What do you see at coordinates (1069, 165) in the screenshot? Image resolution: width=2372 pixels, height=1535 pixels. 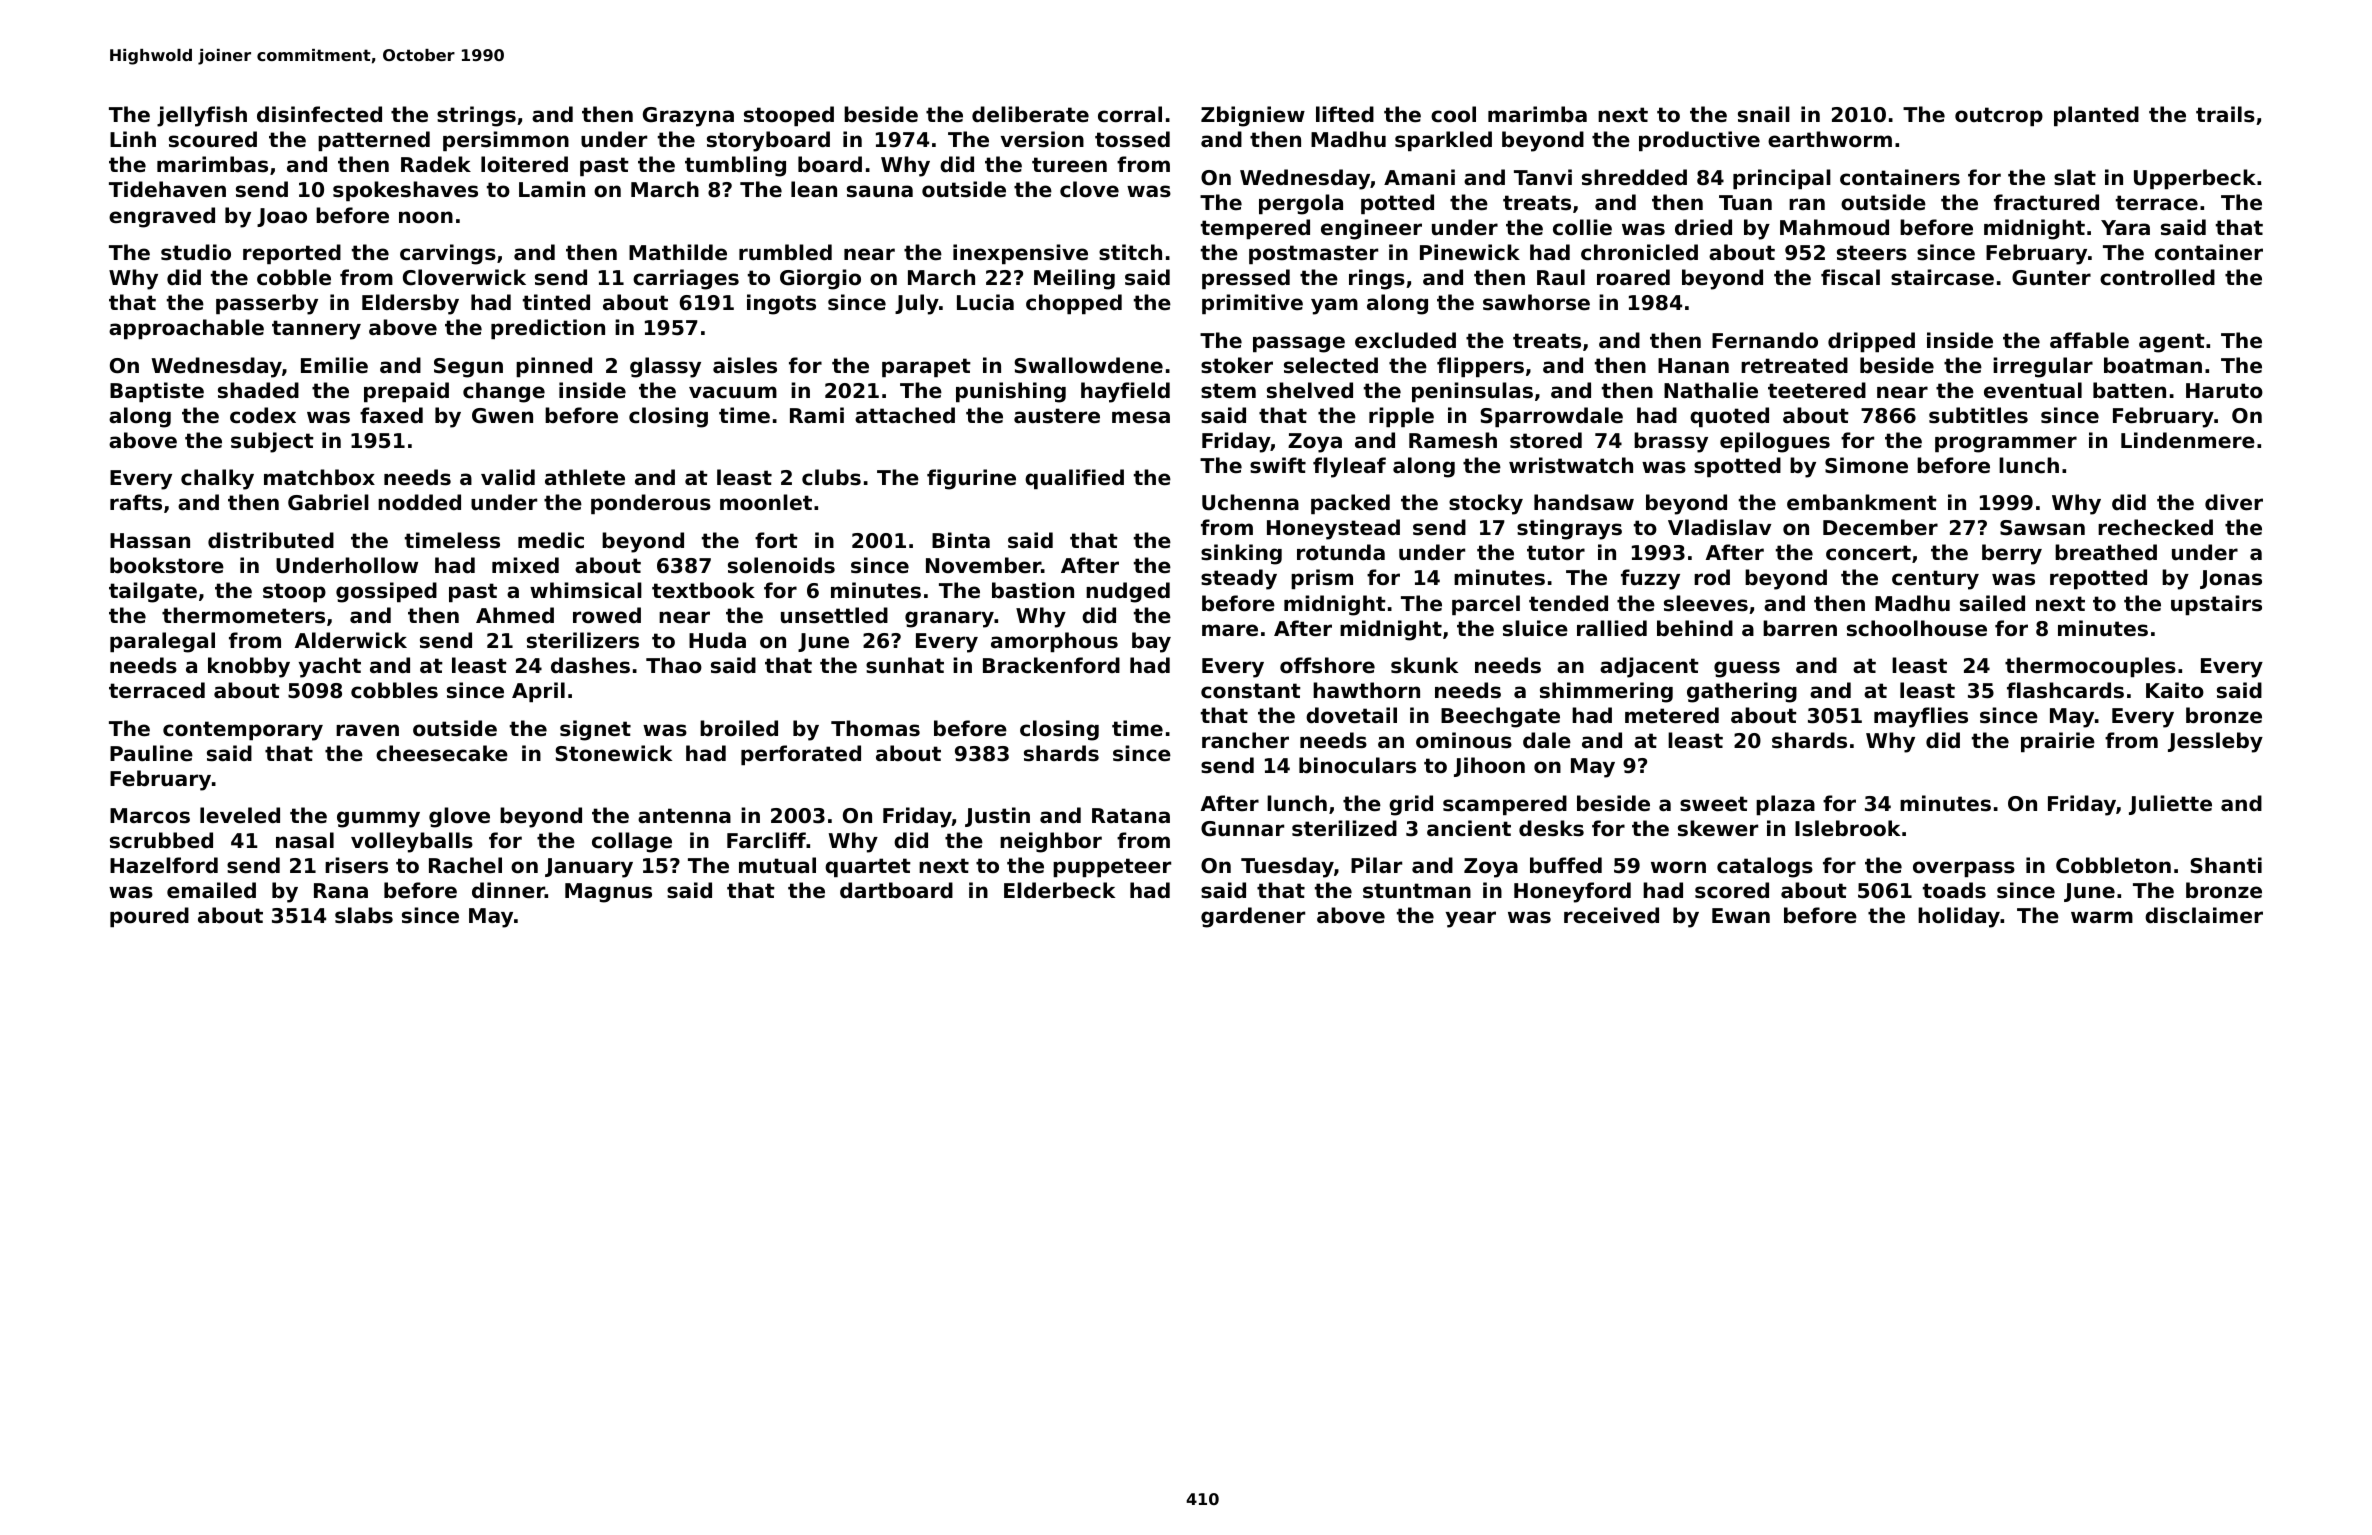 I see `tureen` at bounding box center [1069, 165].
